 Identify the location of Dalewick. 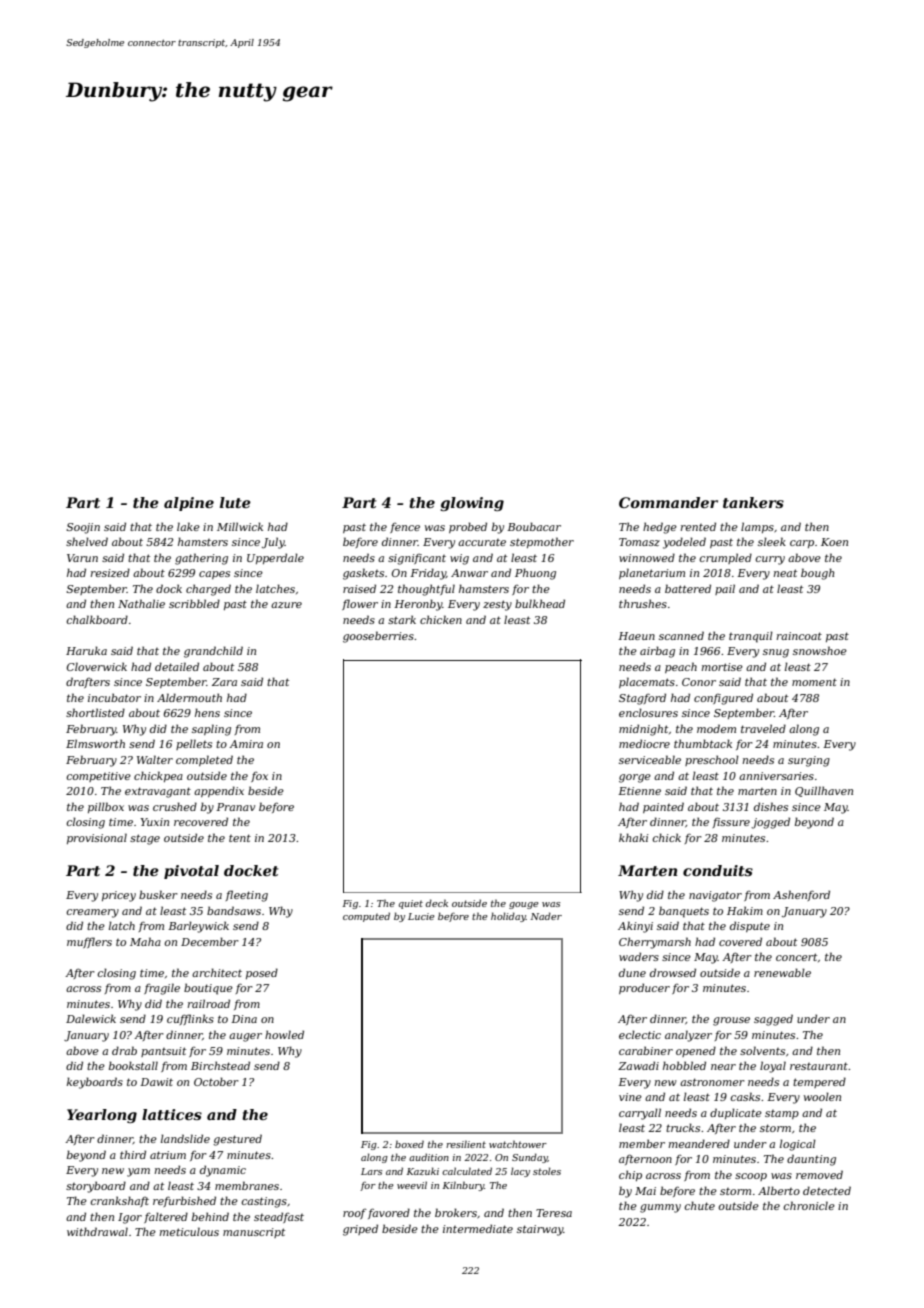
(91, 1018).
